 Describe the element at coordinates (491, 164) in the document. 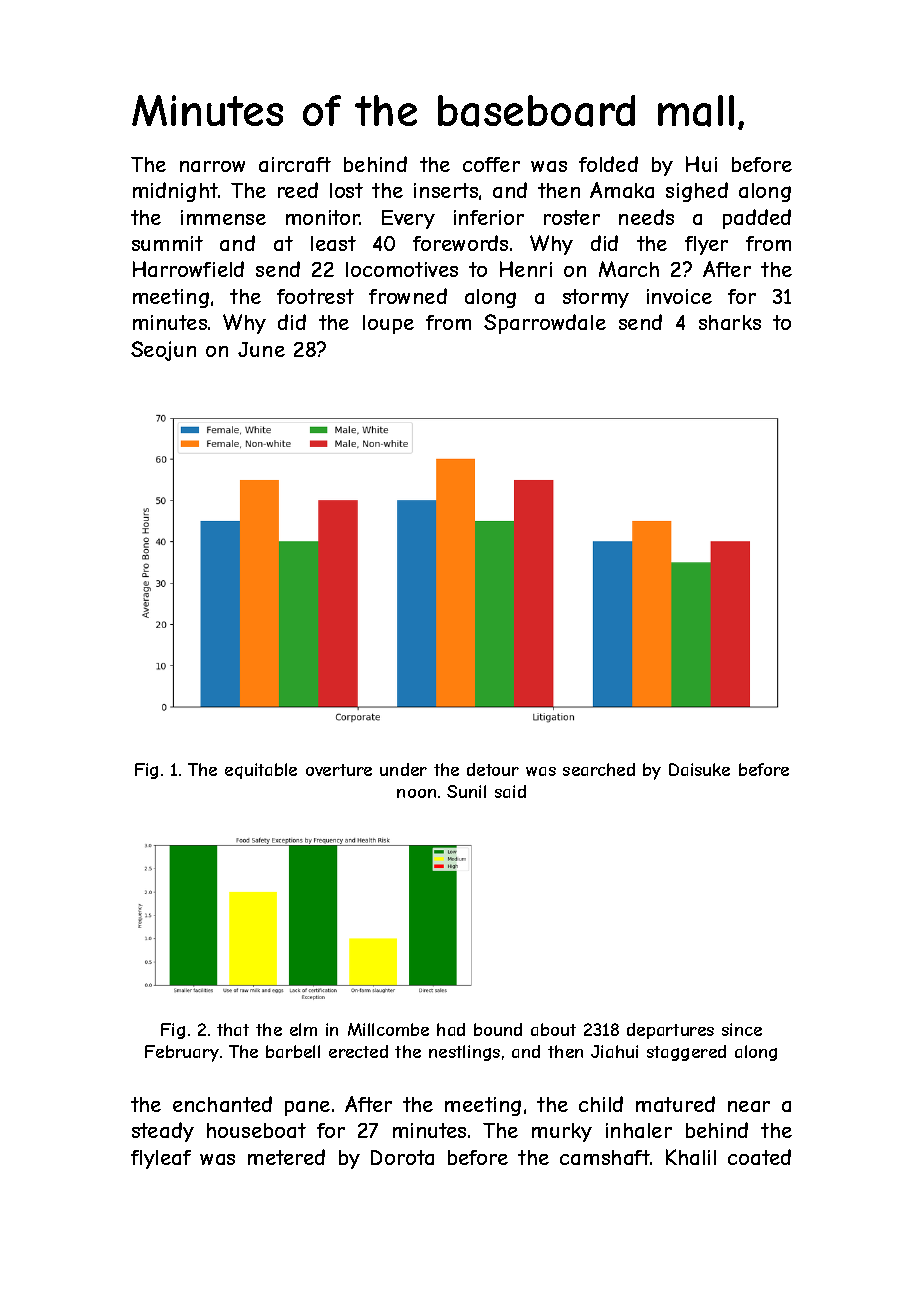

I see `coffer` at that location.
